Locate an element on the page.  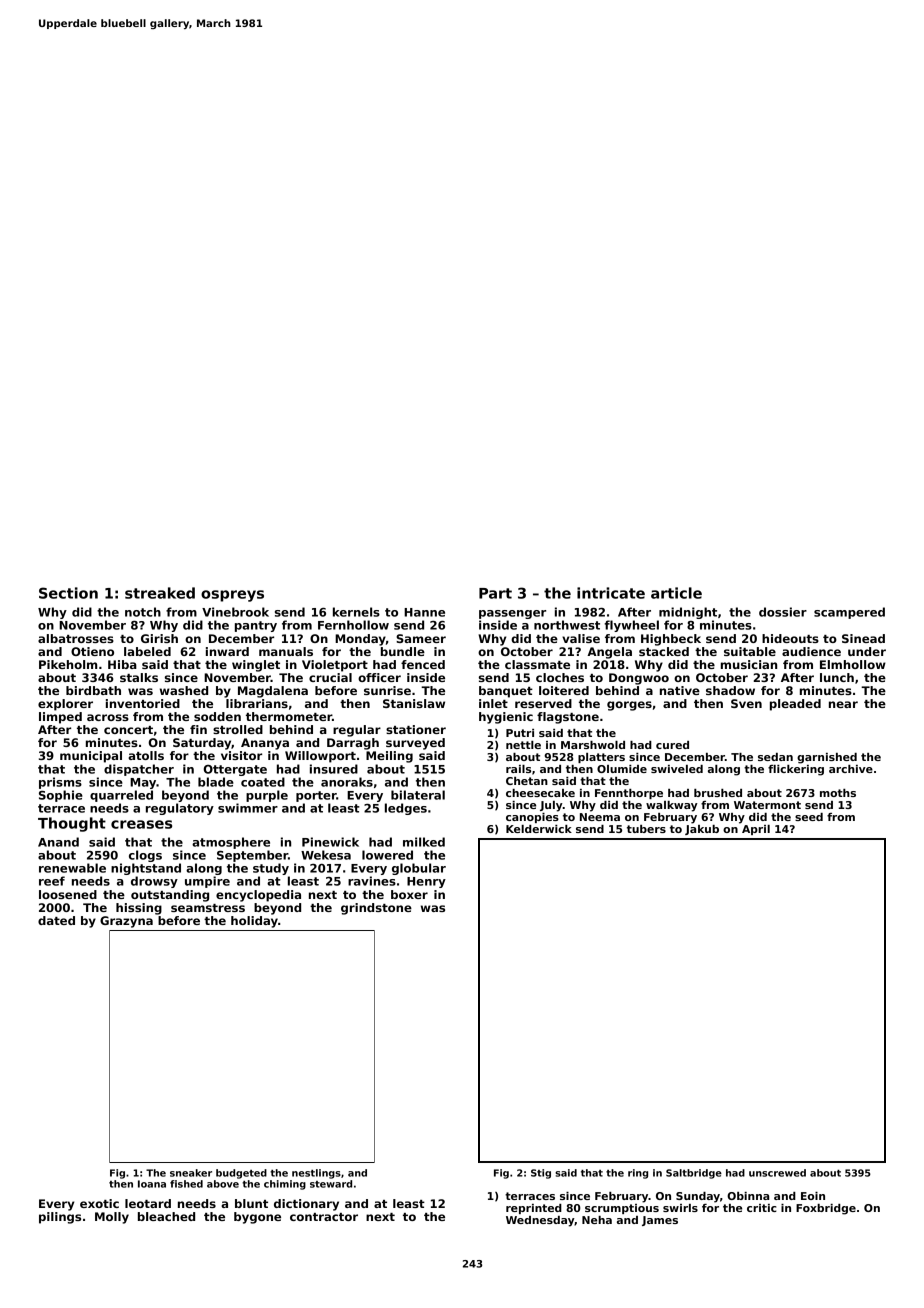
lowered is located at coordinates (387, 855).
